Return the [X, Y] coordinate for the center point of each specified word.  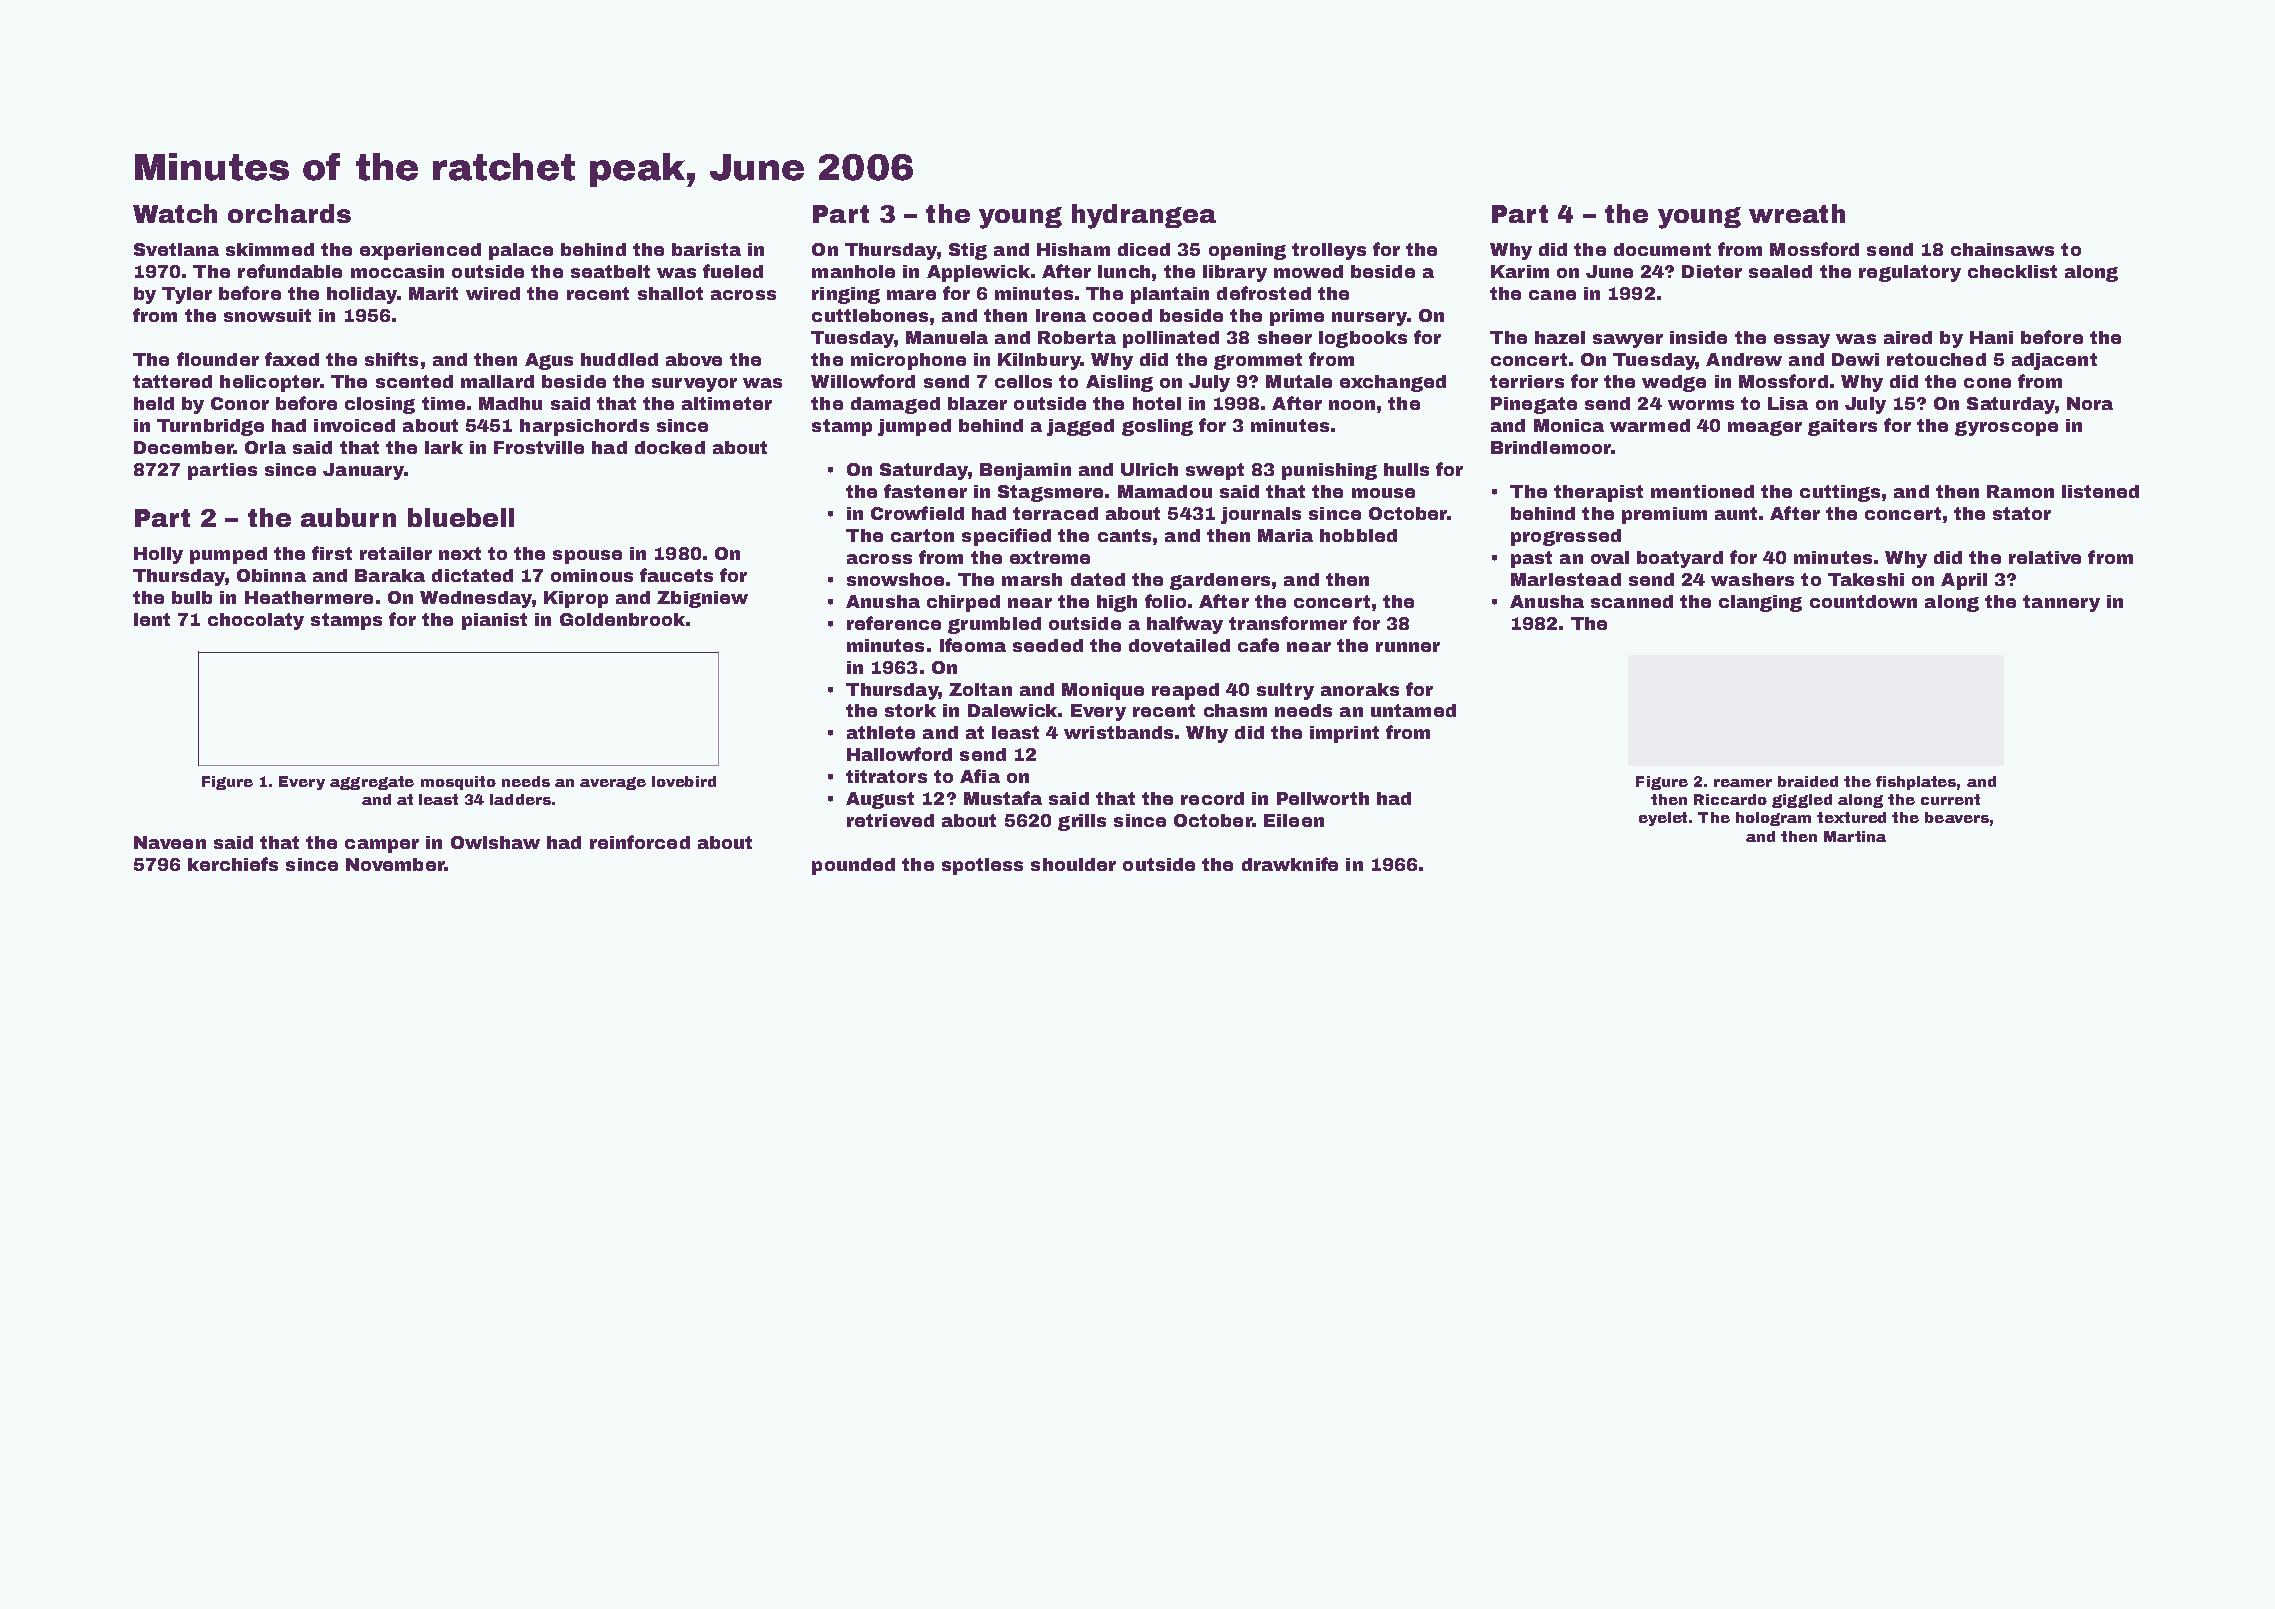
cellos [1023, 381]
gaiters [1842, 427]
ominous [592, 575]
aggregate [372, 783]
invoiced [354, 425]
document [1662, 249]
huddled [619, 359]
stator [2022, 513]
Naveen [170, 842]
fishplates [1916, 783]
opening [1247, 251]
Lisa [1788, 403]
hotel [1157, 403]
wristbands [1118, 732]
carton [922, 535]
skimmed [270, 249]
